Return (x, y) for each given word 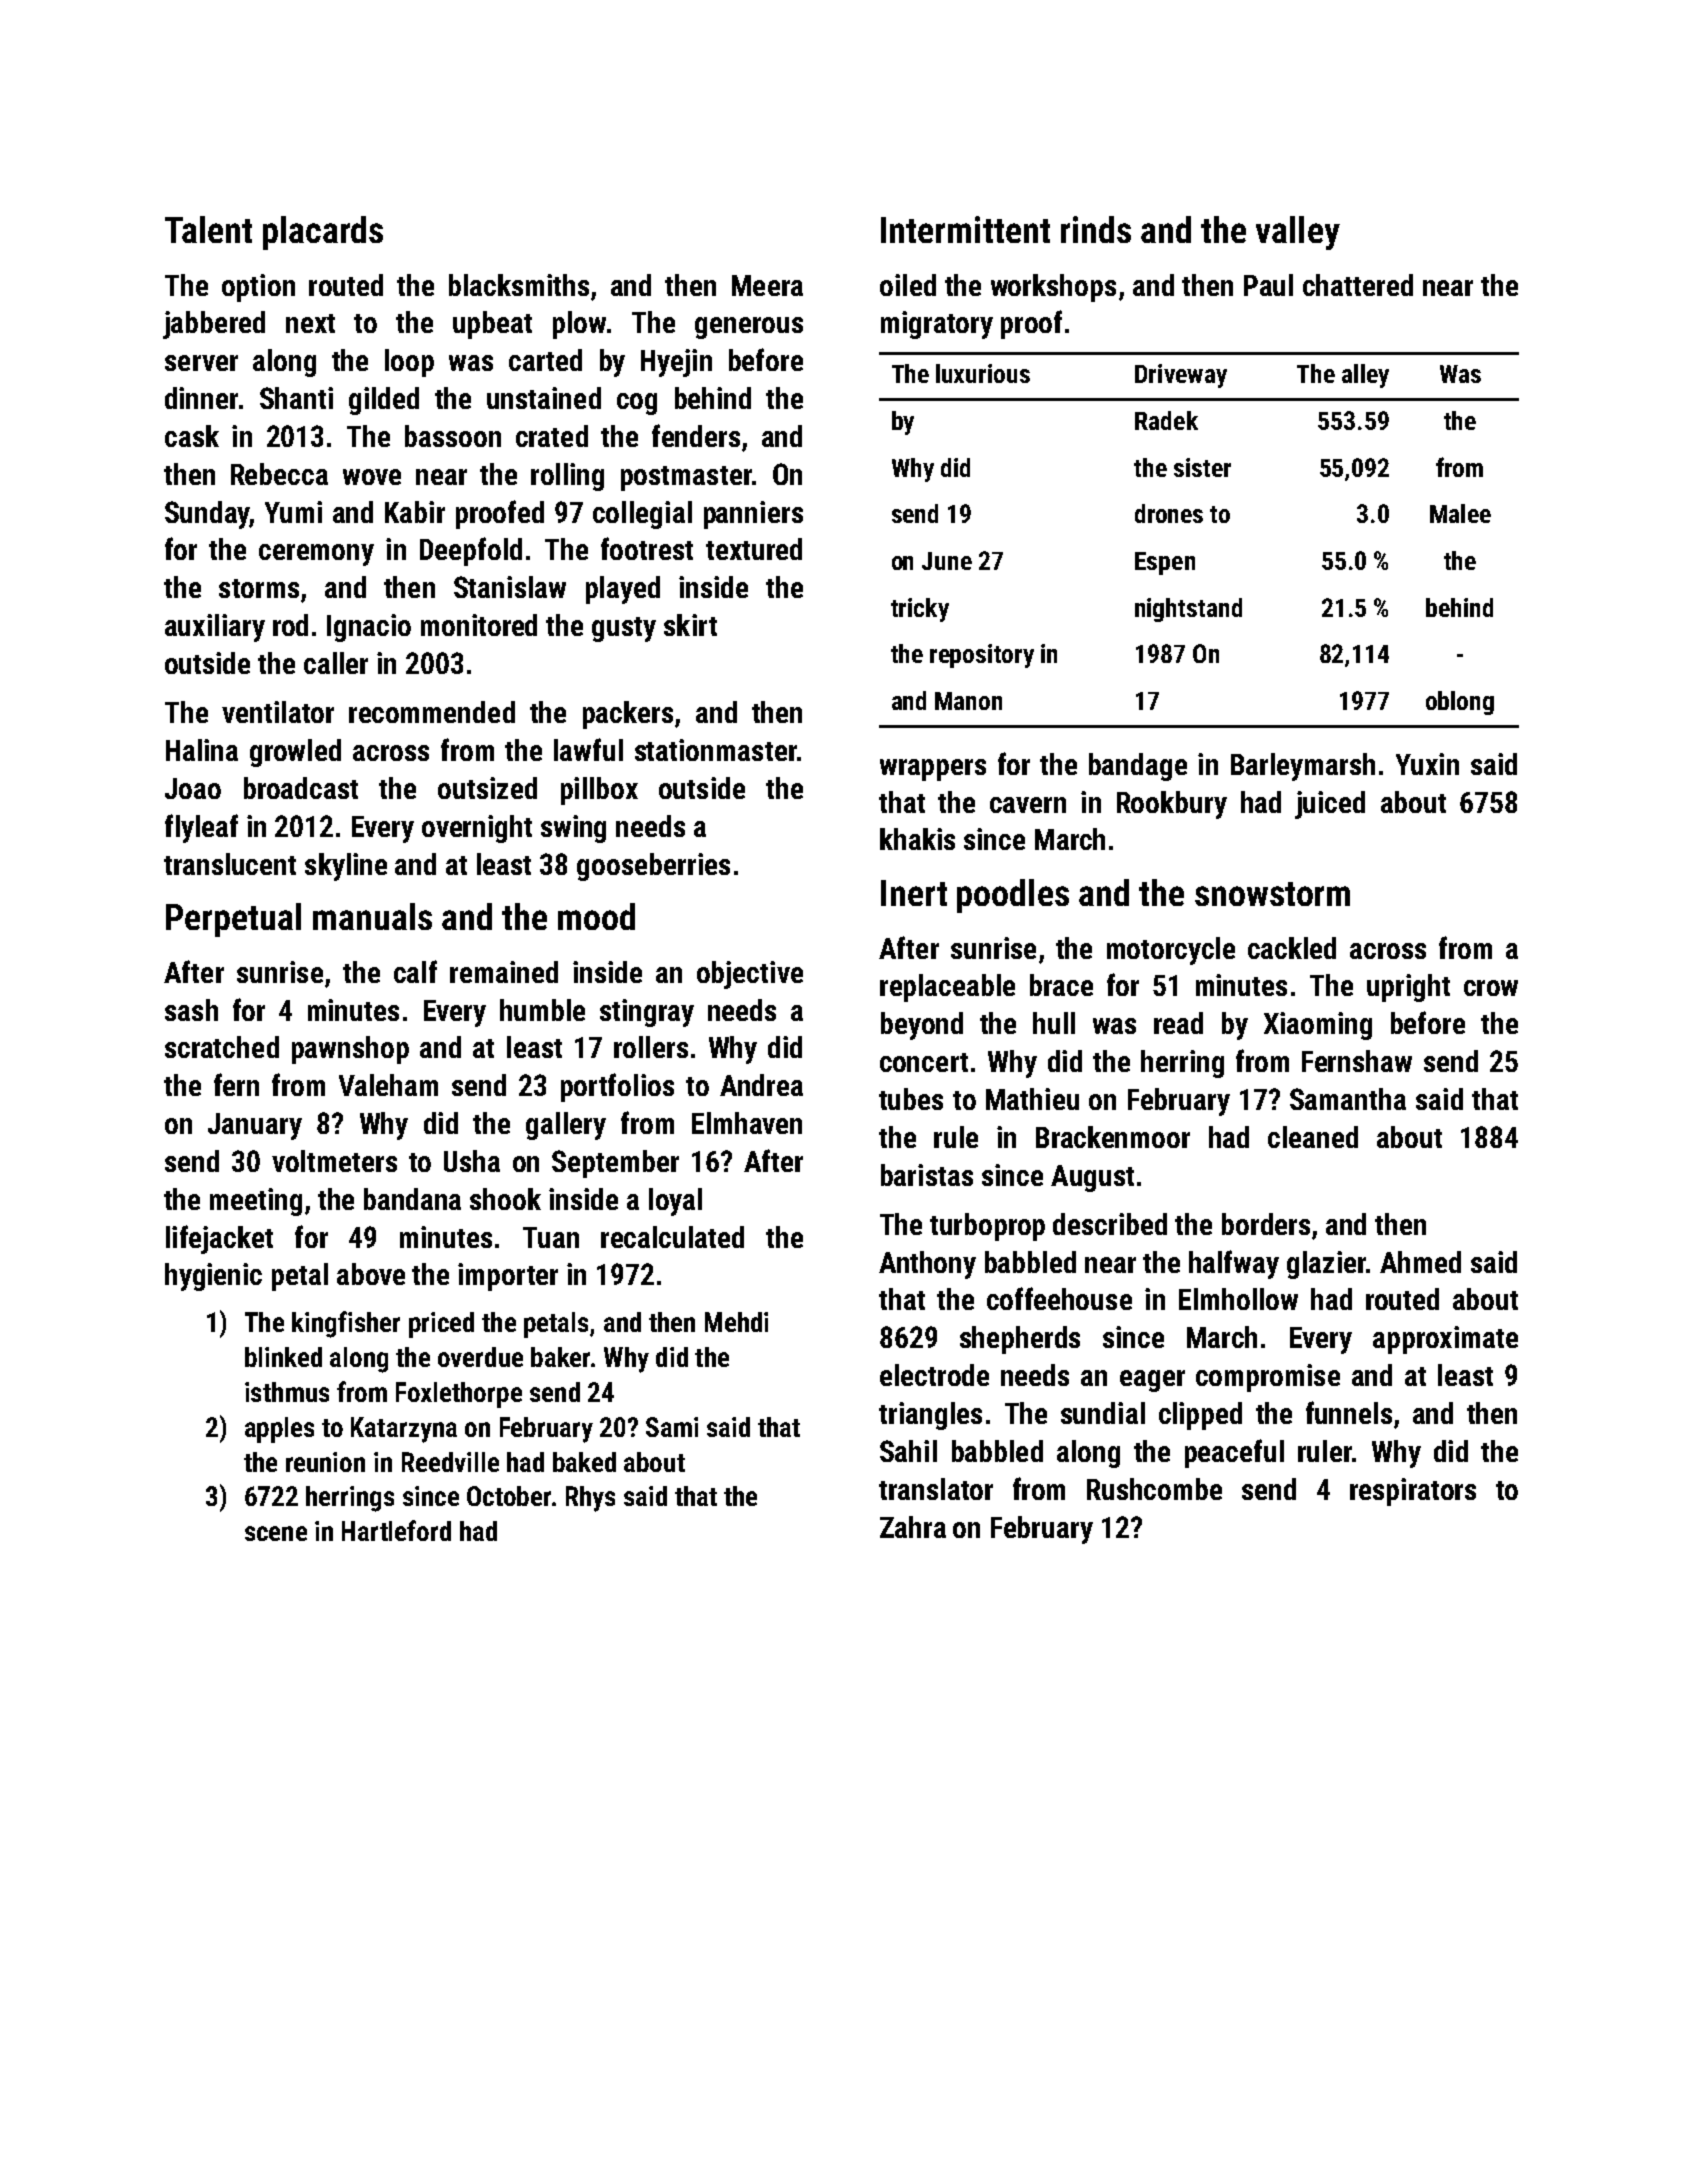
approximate (1445, 1340)
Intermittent (965, 229)
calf (415, 971)
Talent (208, 229)
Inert (914, 893)
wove (372, 477)
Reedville (450, 1462)
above (371, 1274)
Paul (1268, 285)
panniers (753, 515)
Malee (1460, 513)
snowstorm (1272, 894)
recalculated (672, 1237)
